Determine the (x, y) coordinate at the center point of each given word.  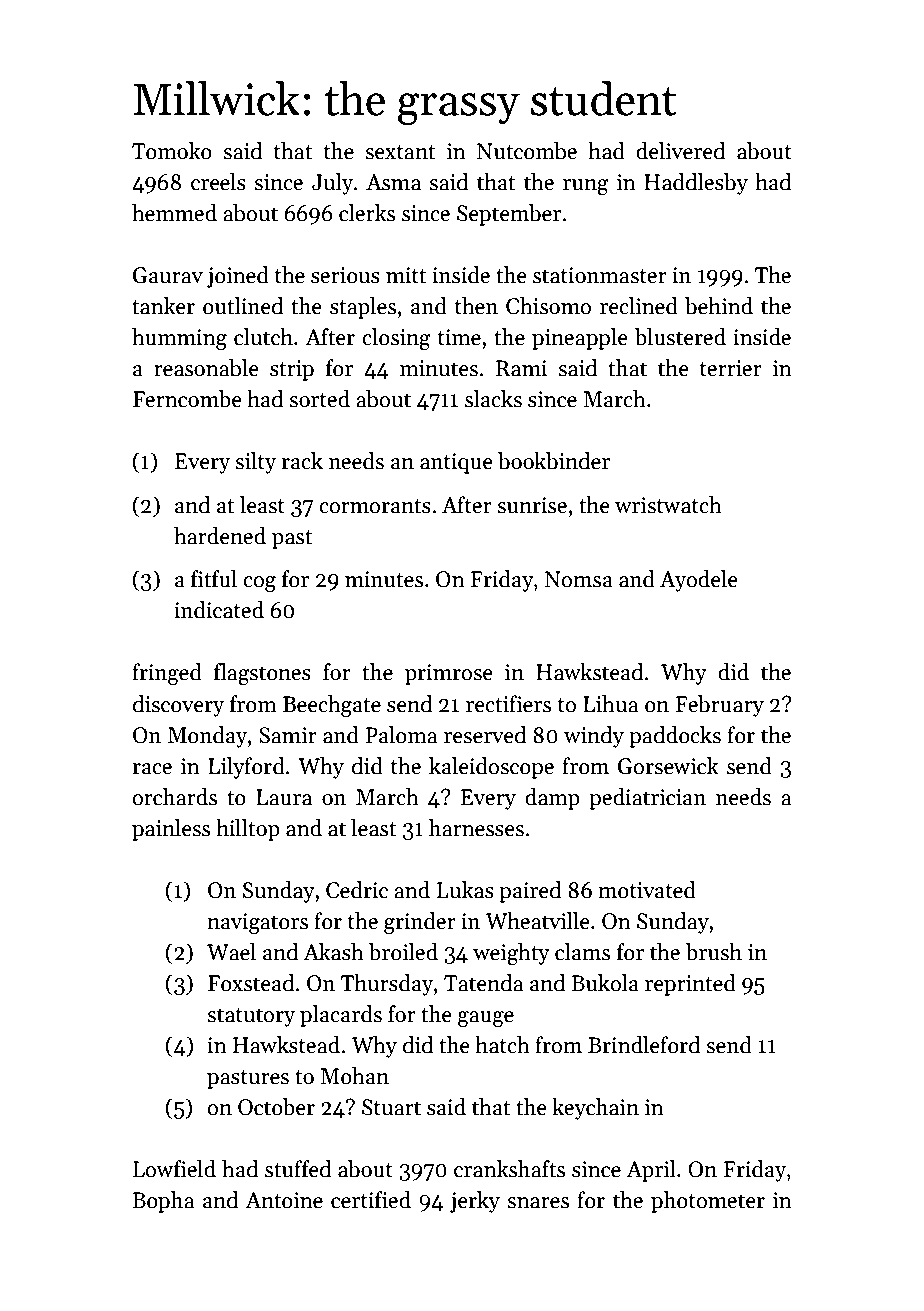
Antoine (284, 1200)
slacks (493, 399)
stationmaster (600, 275)
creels (218, 182)
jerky (475, 1202)
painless (171, 830)
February (720, 706)
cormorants (375, 506)
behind (719, 306)
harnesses (476, 828)
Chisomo (548, 306)
